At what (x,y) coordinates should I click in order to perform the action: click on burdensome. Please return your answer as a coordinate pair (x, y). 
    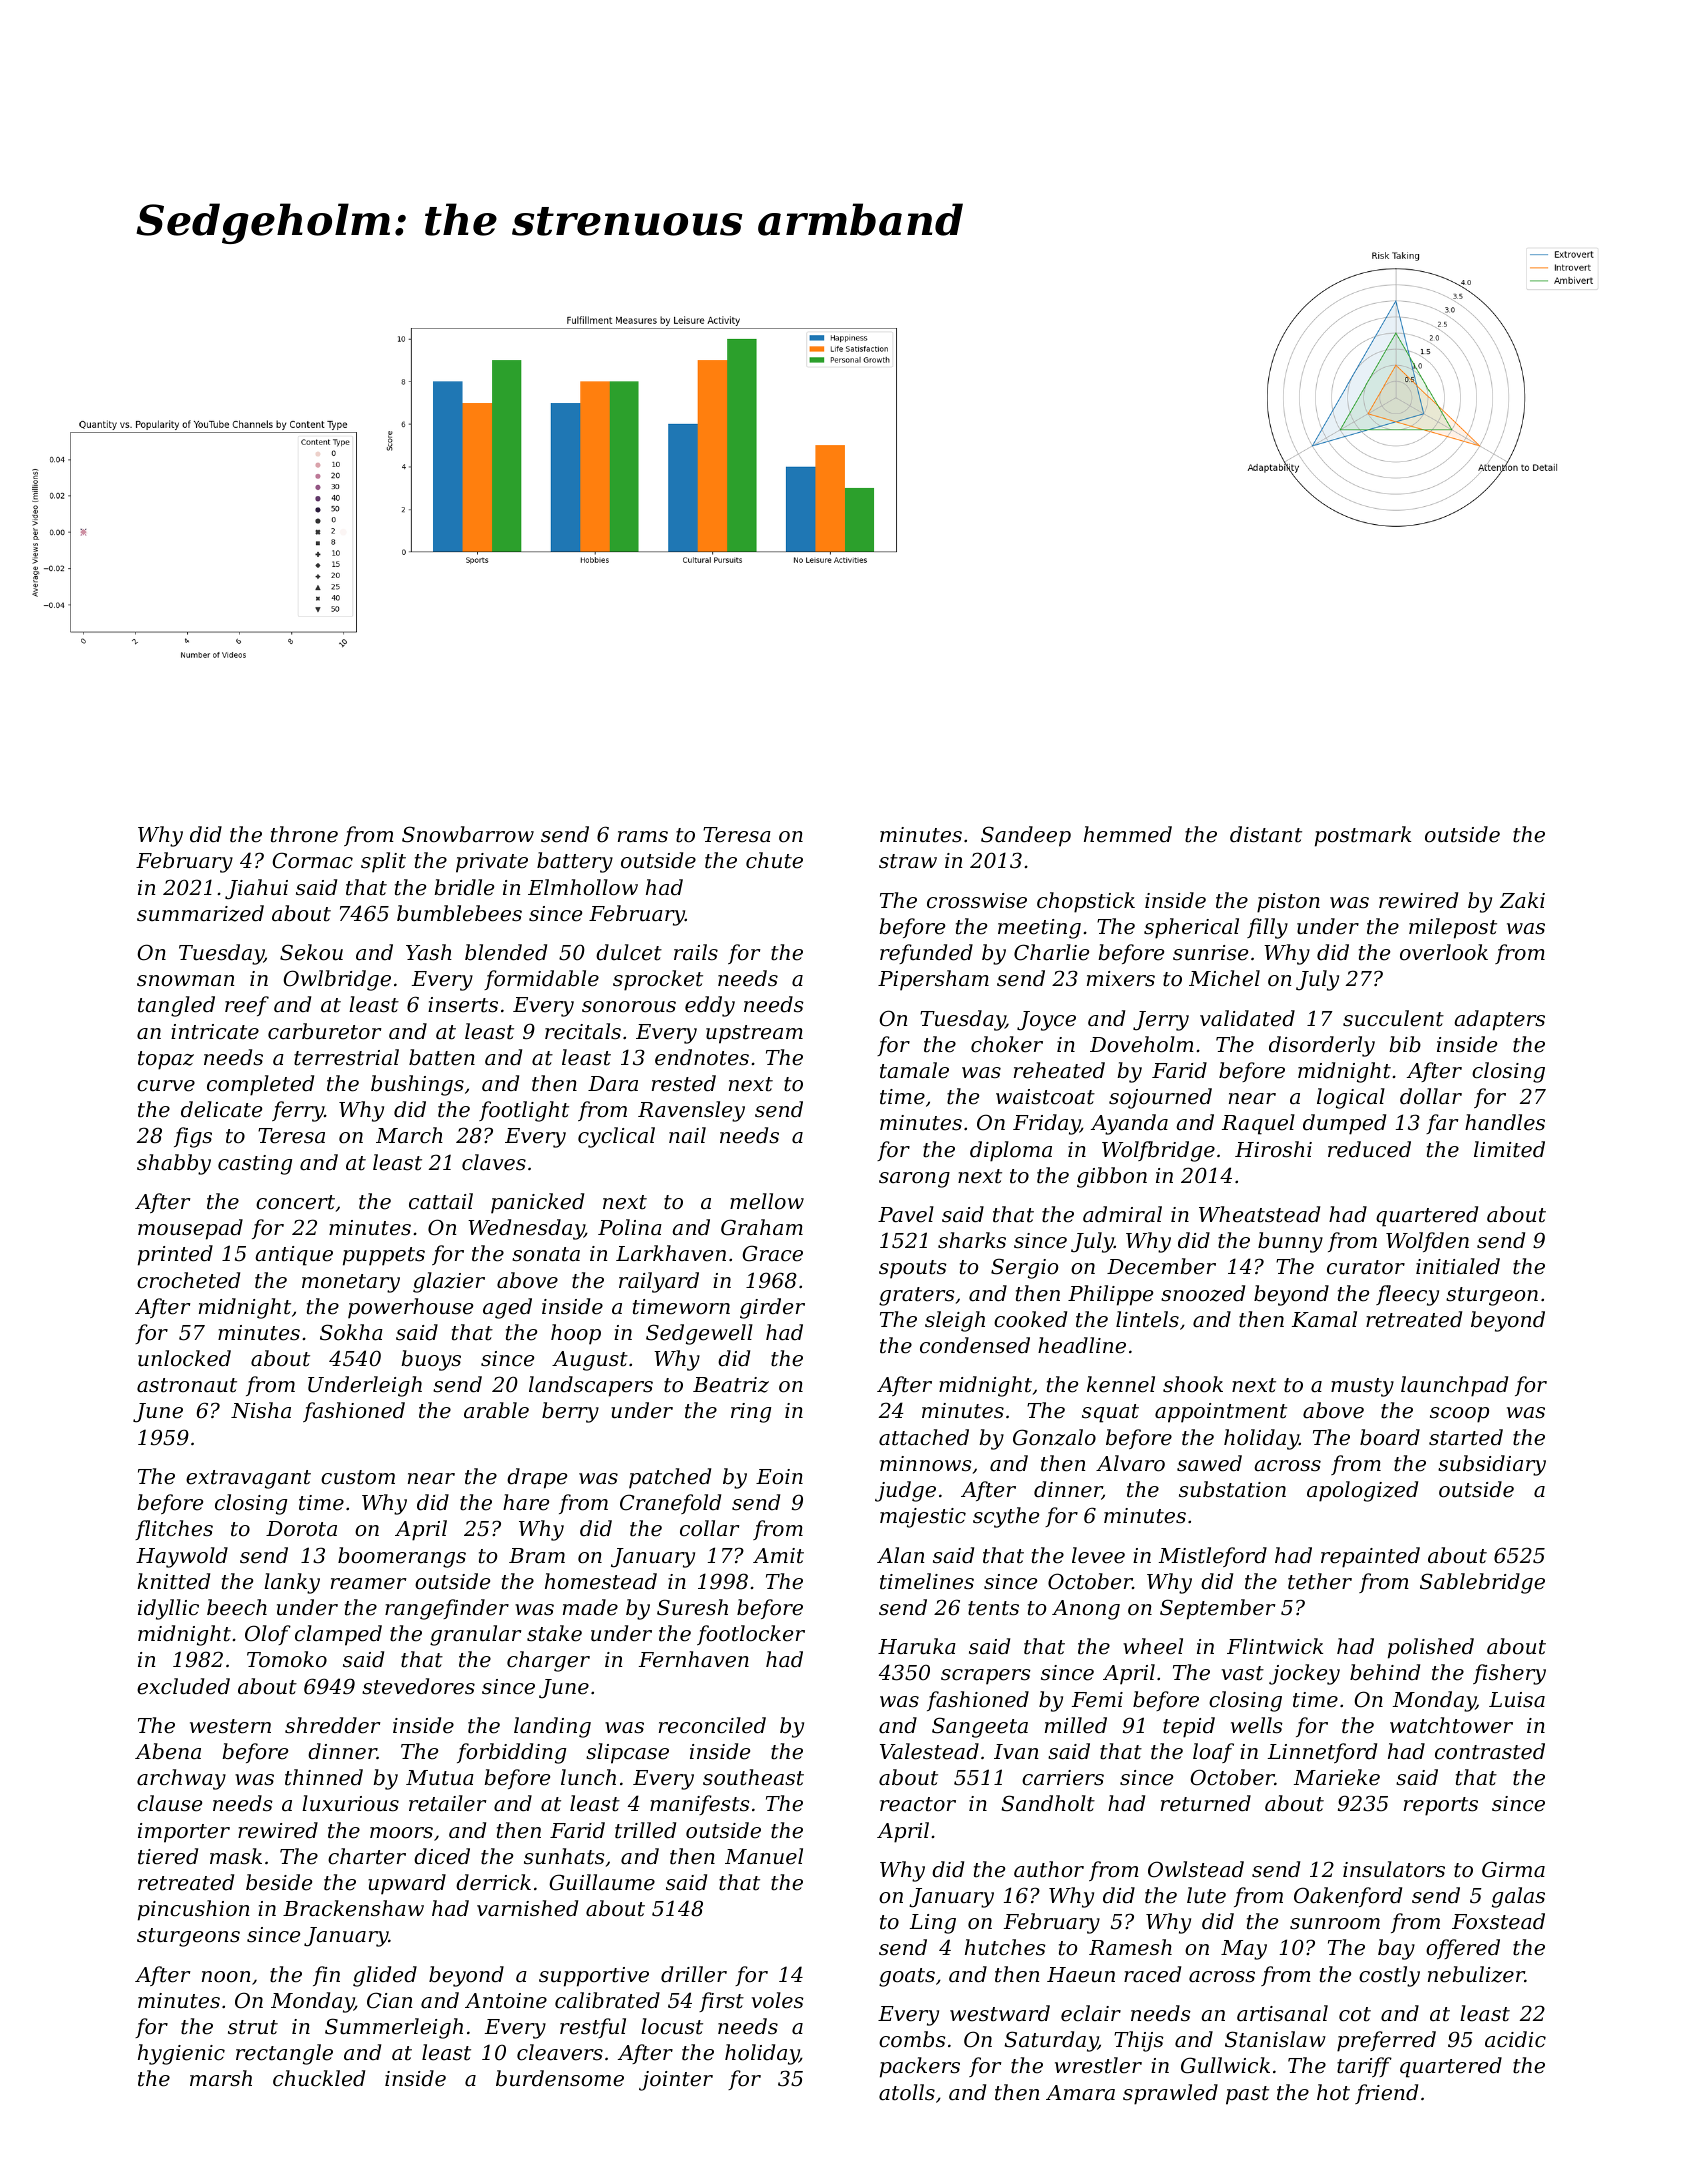
    Looking at the image, I should click on (560, 2078).
